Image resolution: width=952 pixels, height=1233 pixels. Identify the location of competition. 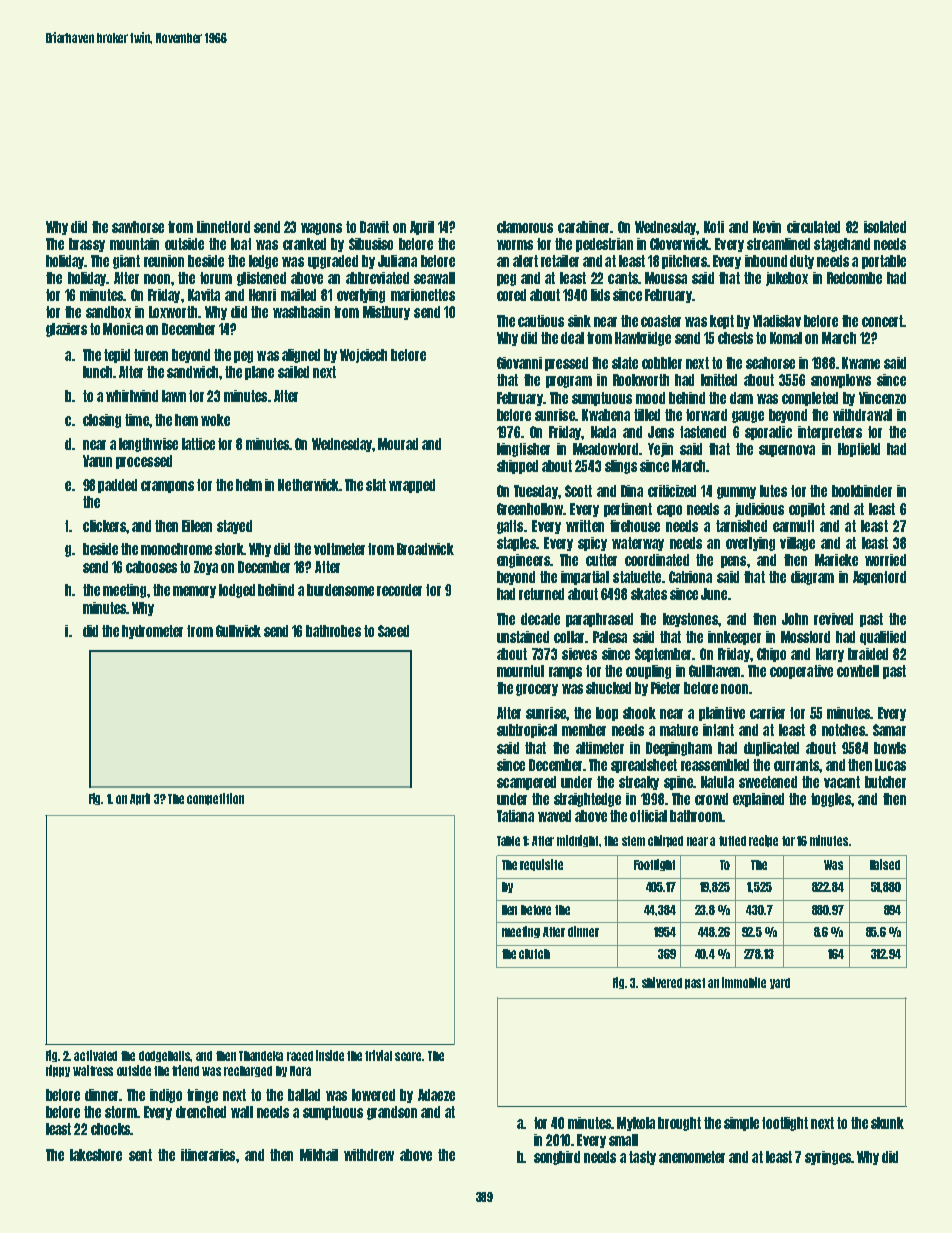
(215, 799).
